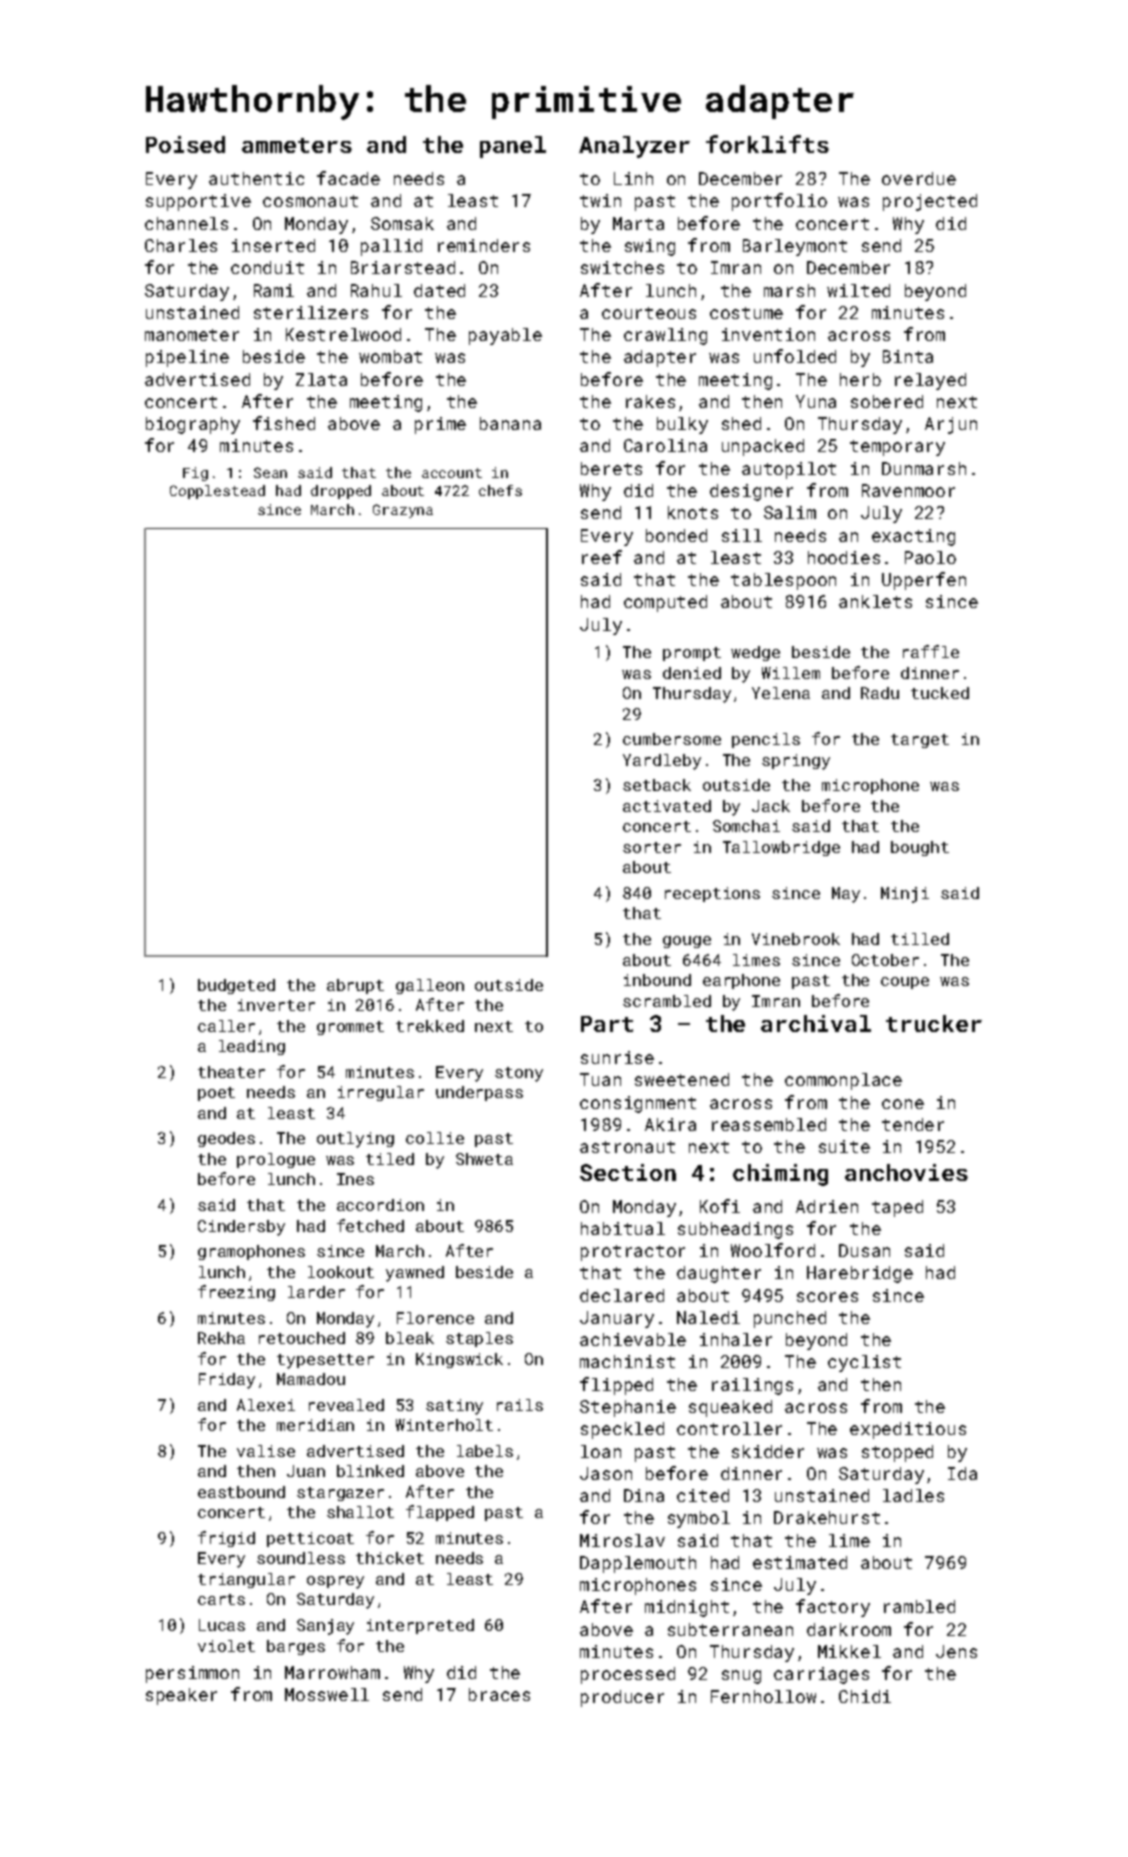  What do you see at coordinates (763, 1696) in the screenshot?
I see `Fernhollow` at bounding box center [763, 1696].
